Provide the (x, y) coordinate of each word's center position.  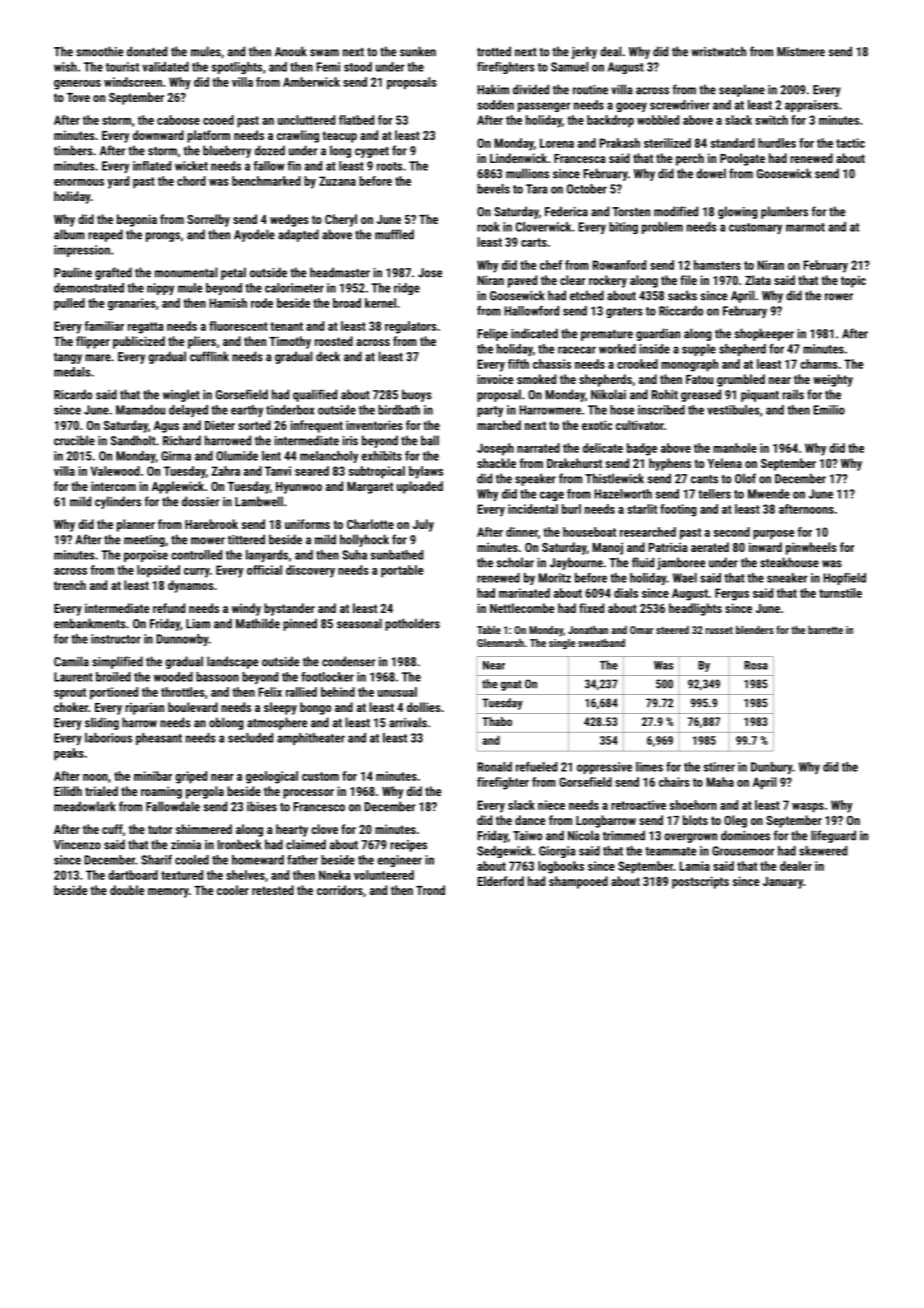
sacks (682, 295)
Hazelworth (623, 494)
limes (649, 767)
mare (98, 358)
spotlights (237, 68)
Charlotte (370, 524)
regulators (411, 327)
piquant (760, 396)
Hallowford (531, 311)
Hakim (493, 89)
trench (70, 585)
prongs (163, 237)
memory (168, 893)
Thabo (497, 721)
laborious (108, 738)
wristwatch (718, 51)
